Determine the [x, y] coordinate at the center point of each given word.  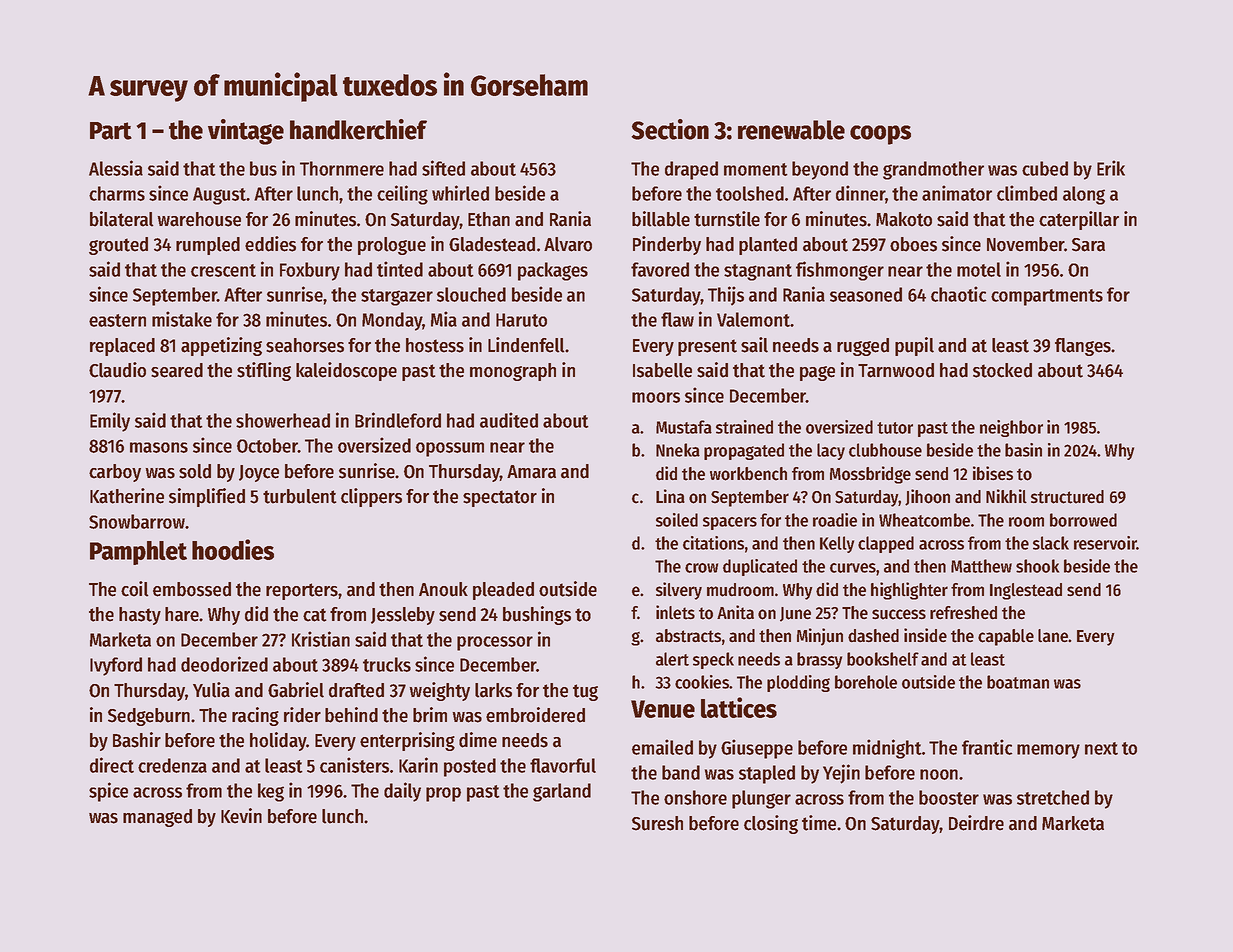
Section [670, 129]
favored [660, 269]
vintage [246, 132]
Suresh [657, 823]
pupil [914, 346]
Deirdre [976, 823]
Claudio [117, 370]
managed [157, 818]
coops [880, 135]
